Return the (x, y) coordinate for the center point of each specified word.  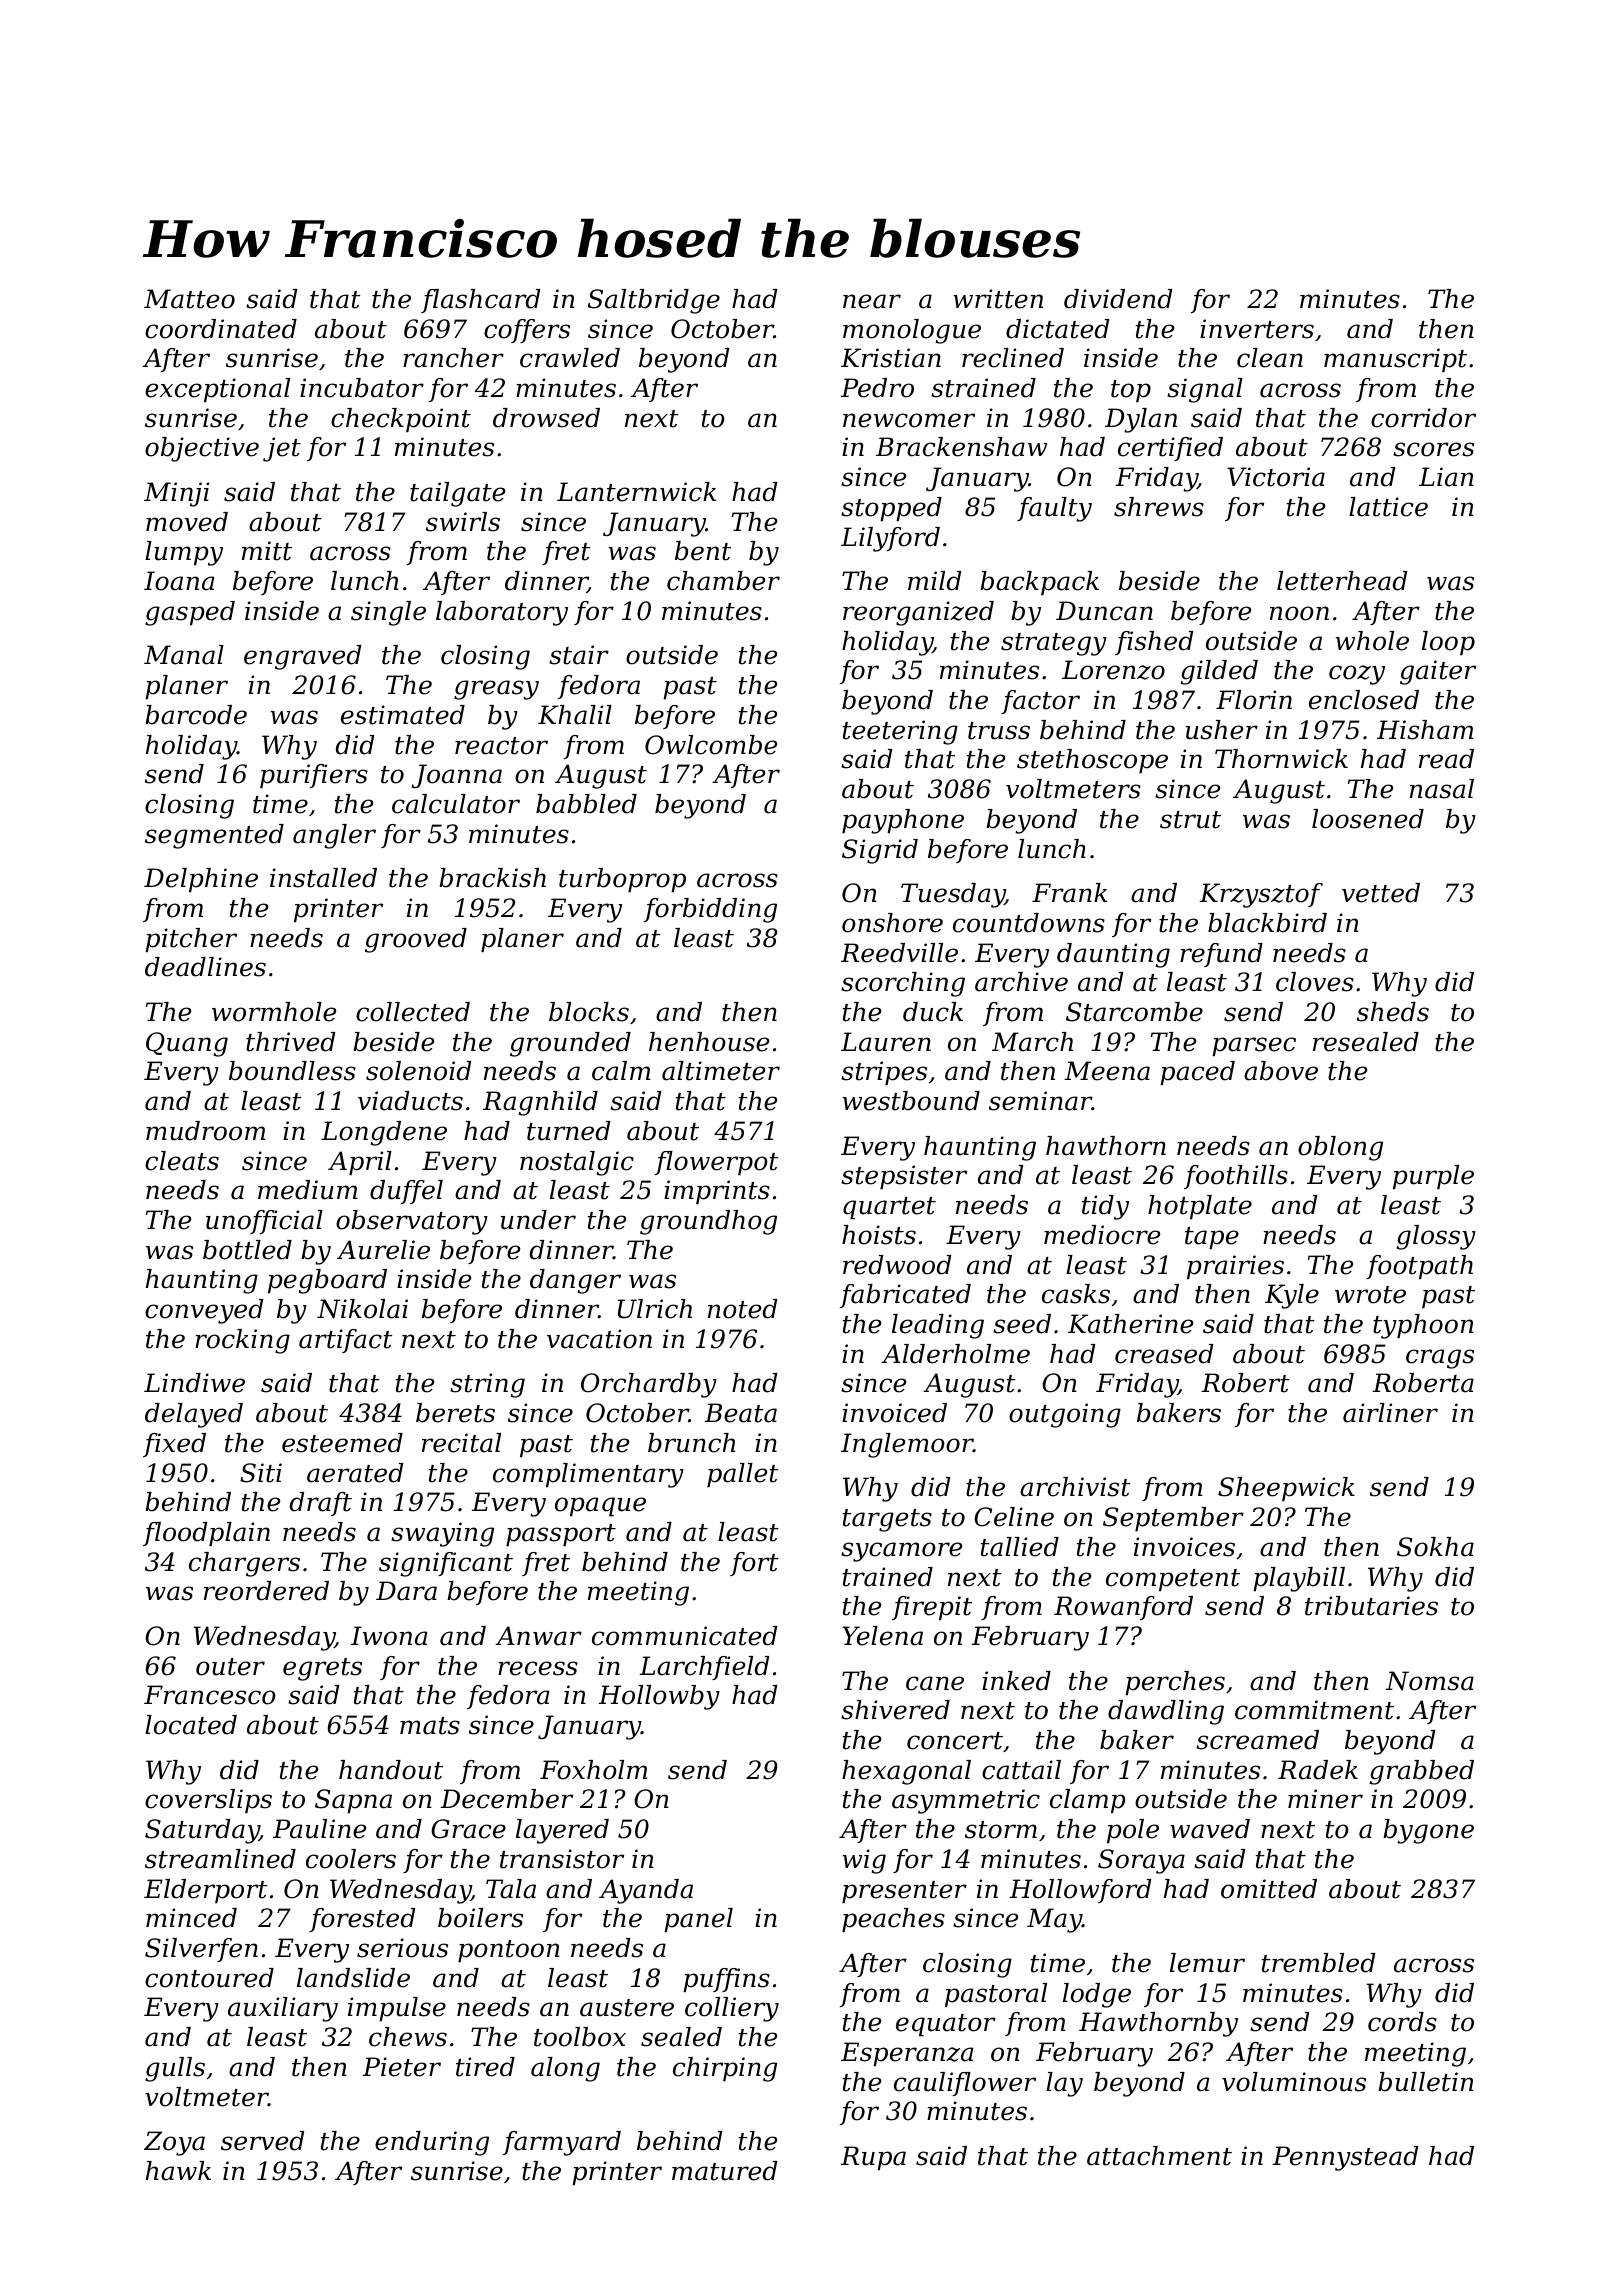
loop (1448, 643)
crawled (570, 358)
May (1054, 1920)
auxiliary (283, 2009)
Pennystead (1345, 2158)
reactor (501, 746)
